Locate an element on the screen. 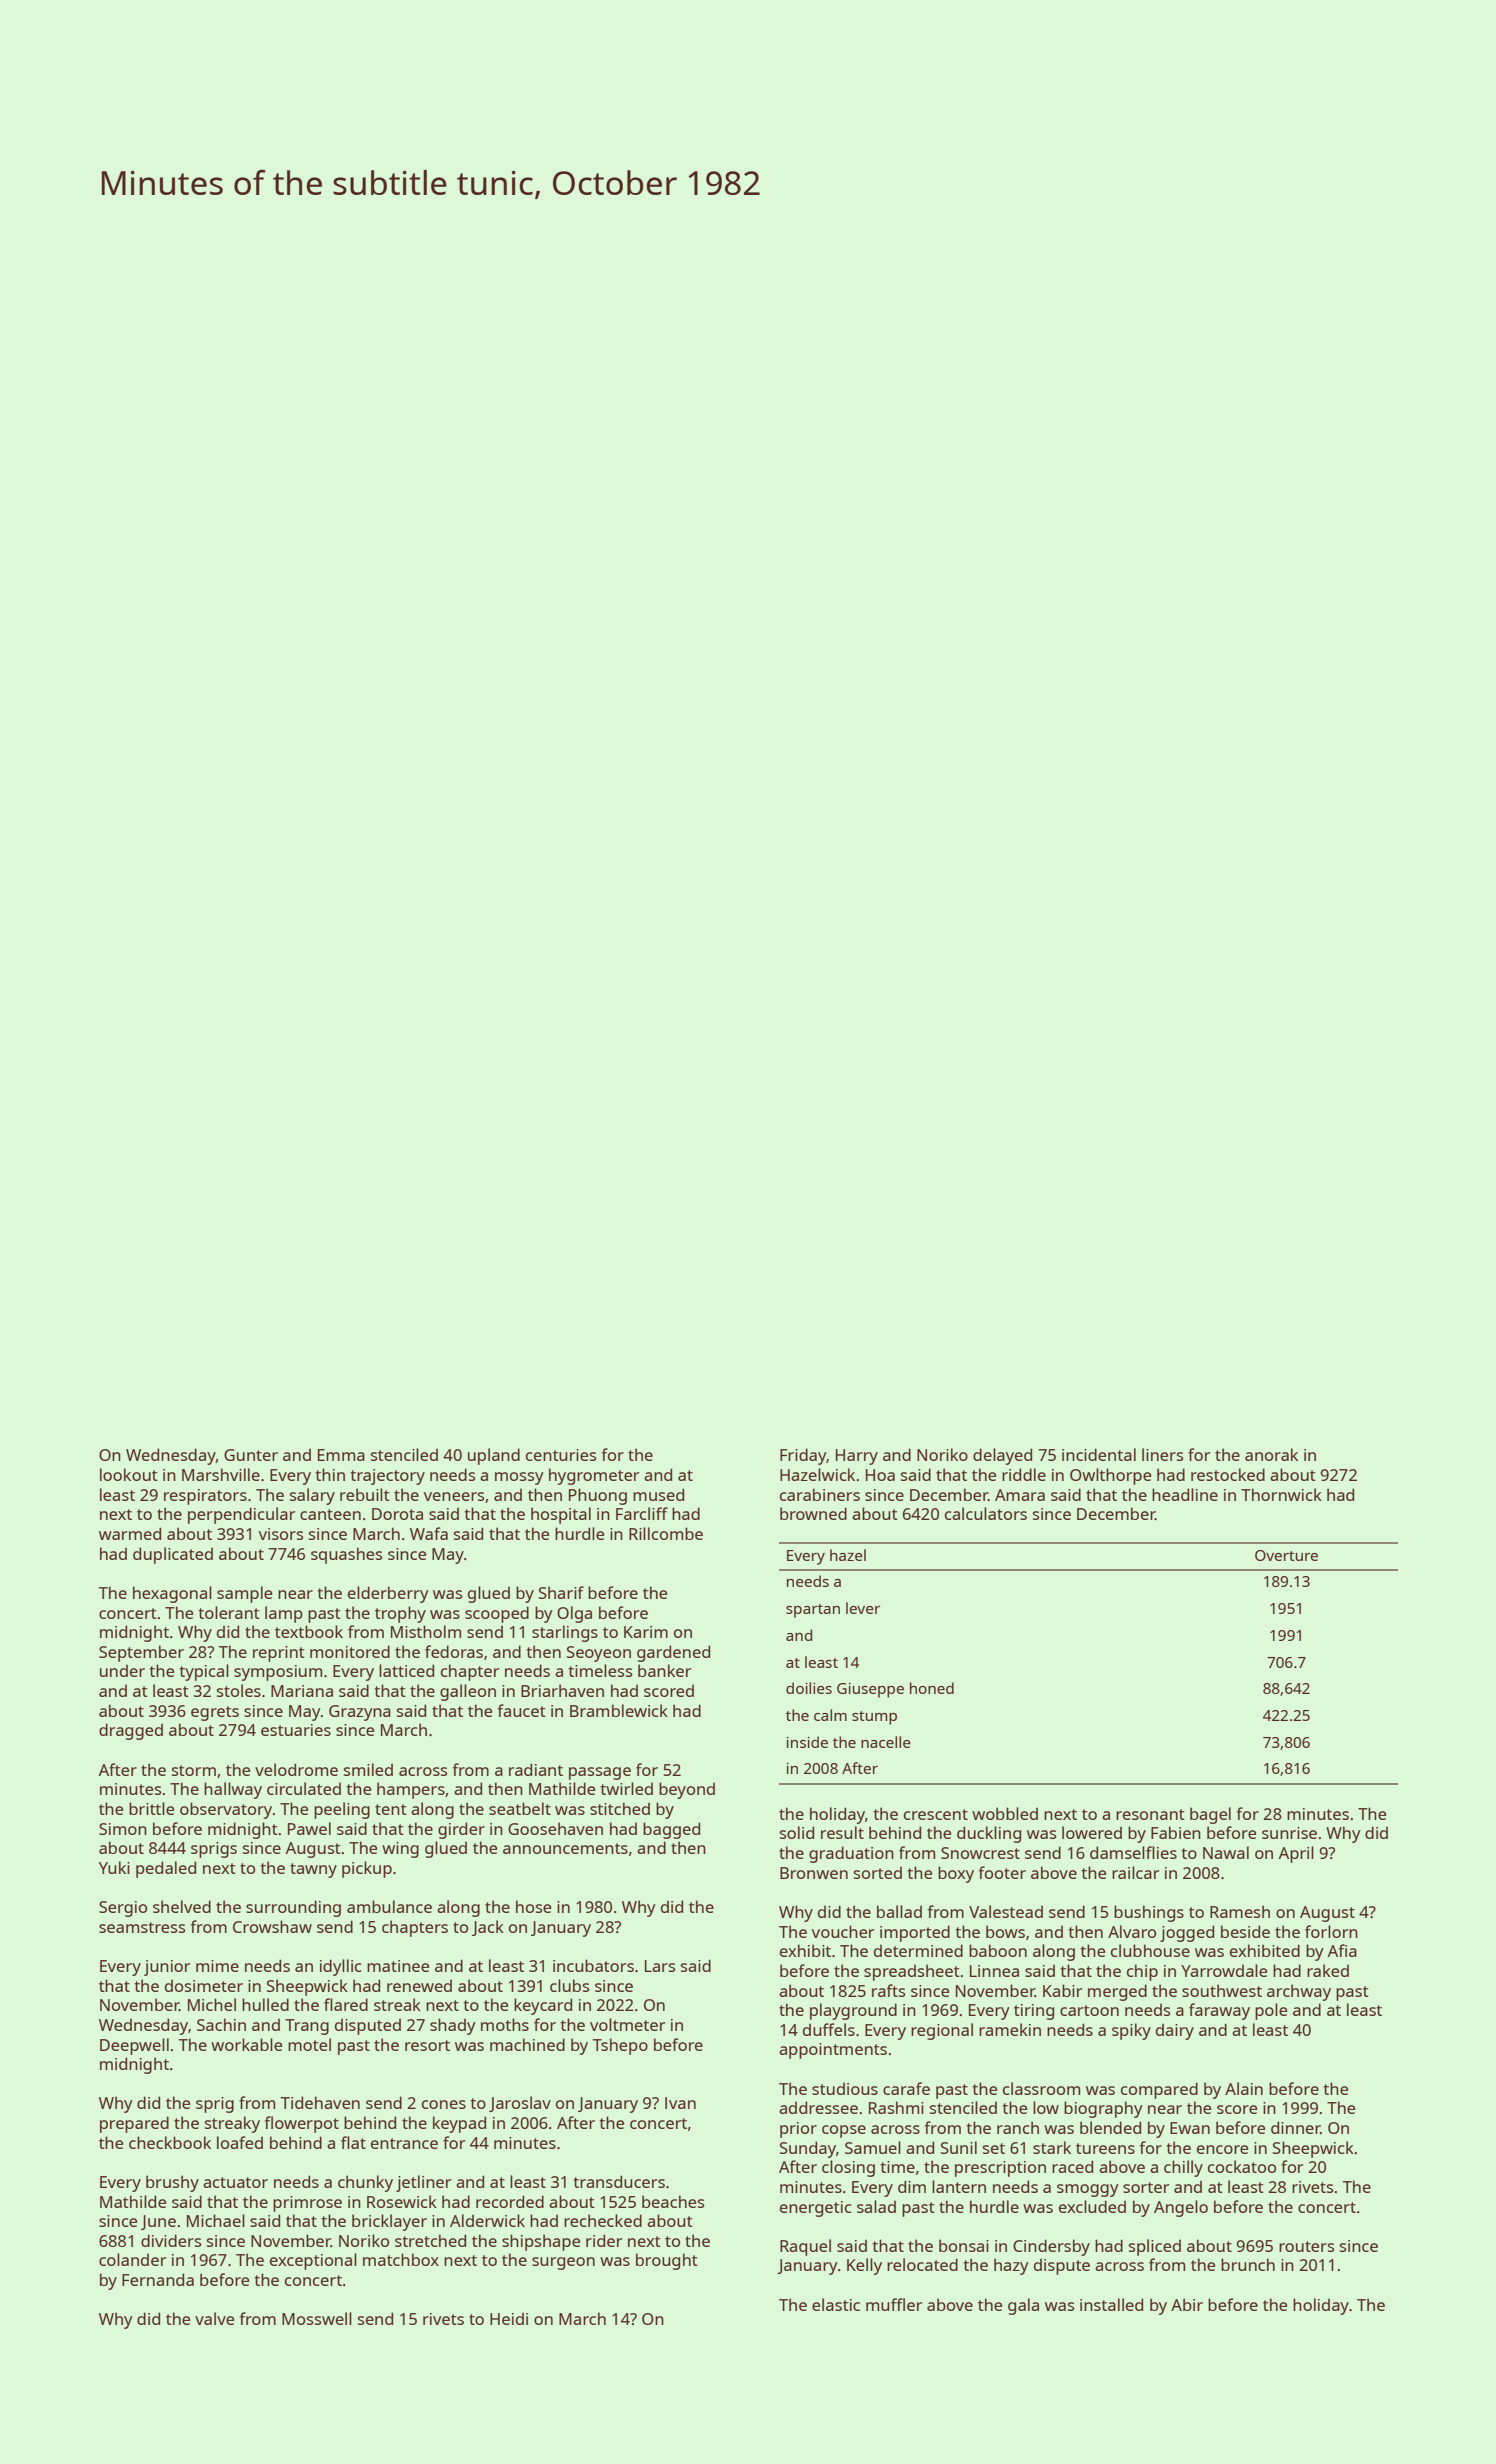  honed is located at coordinates (932, 1688).
